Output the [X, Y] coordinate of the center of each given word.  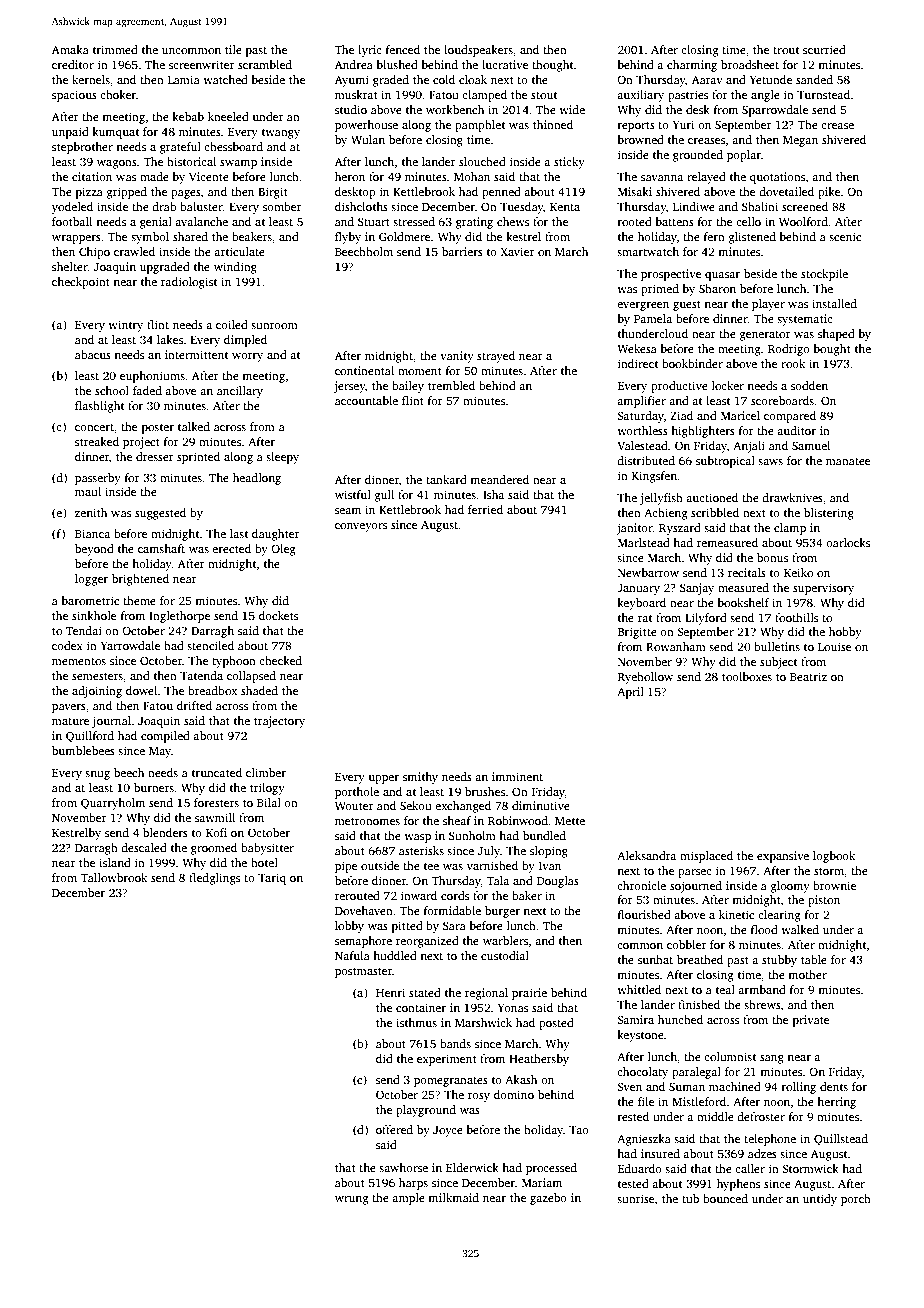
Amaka [70, 49]
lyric [370, 51]
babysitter [267, 849]
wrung [352, 1200]
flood [764, 929]
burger [502, 912]
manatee [848, 461]
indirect [638, 363]
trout [786, 50]
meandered [499, 479]
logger [91, 580]
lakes [170, 339]
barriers [462, 251]
